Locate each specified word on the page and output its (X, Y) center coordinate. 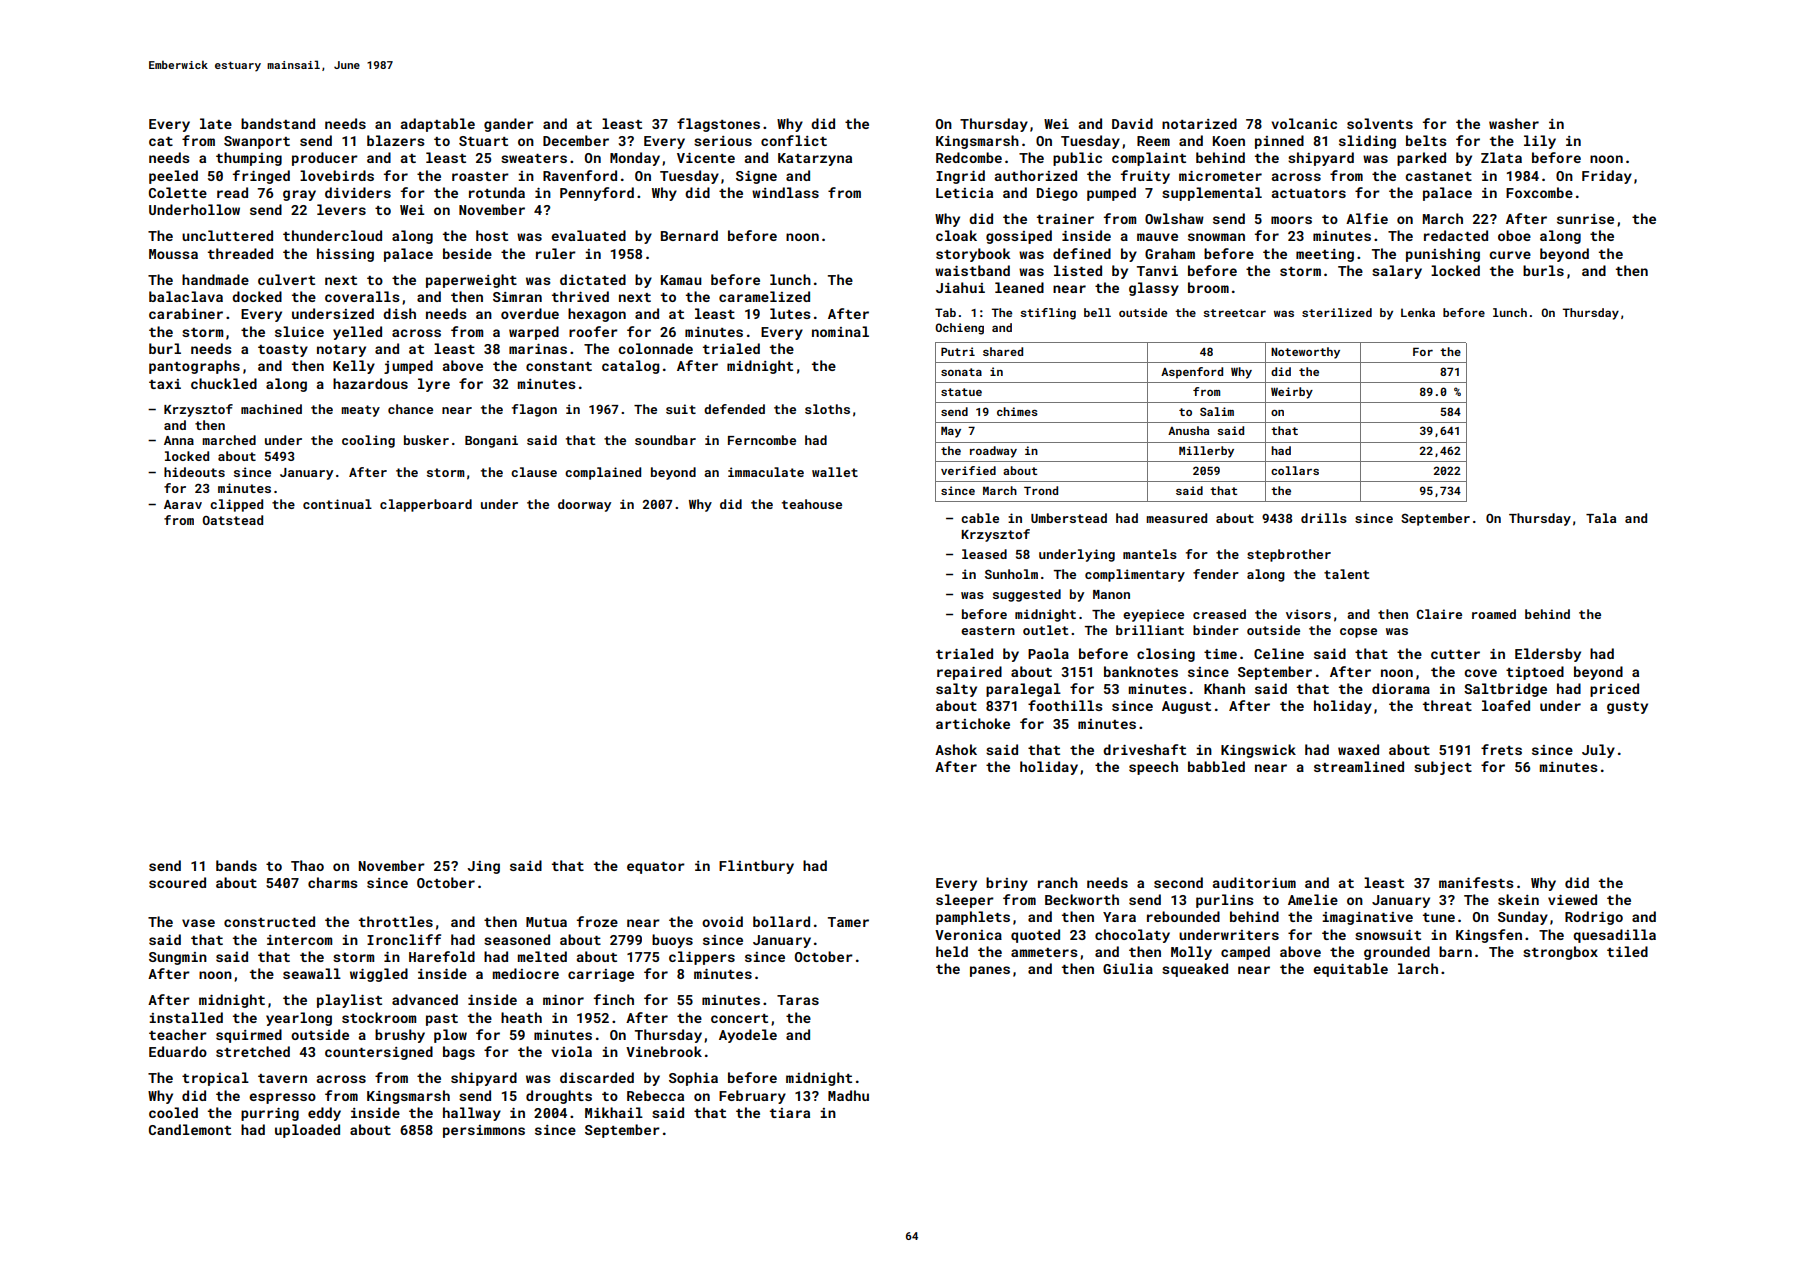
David (1132, 123)
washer (1514, 123)
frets (1501, 749)
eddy (324, 1114)
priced (1614, 690)
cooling (368, 441)
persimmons (484, 1131)
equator (656, 868)
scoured (177, 882)
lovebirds (337, 175)
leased (984, 554)
